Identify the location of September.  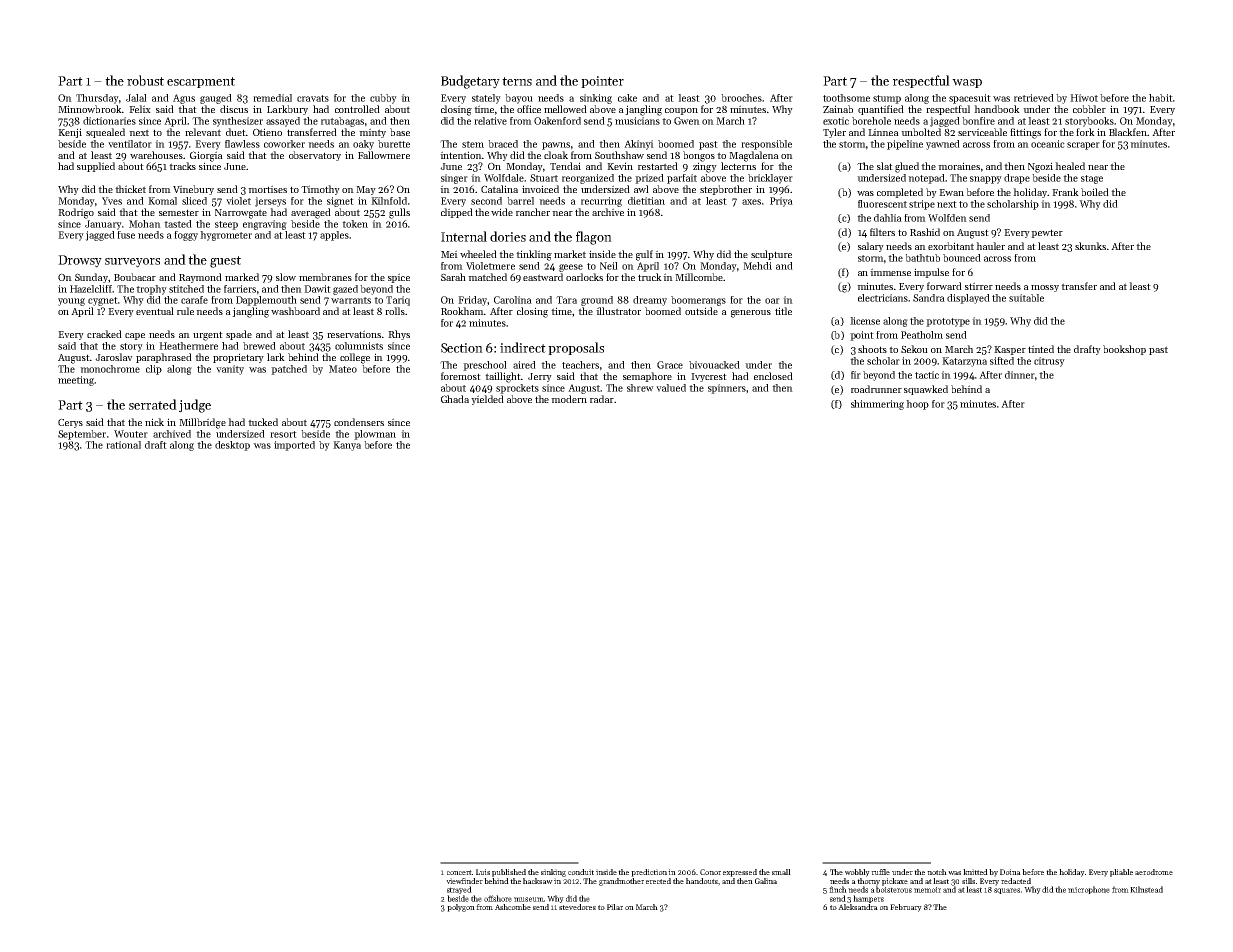
(82, 435).
